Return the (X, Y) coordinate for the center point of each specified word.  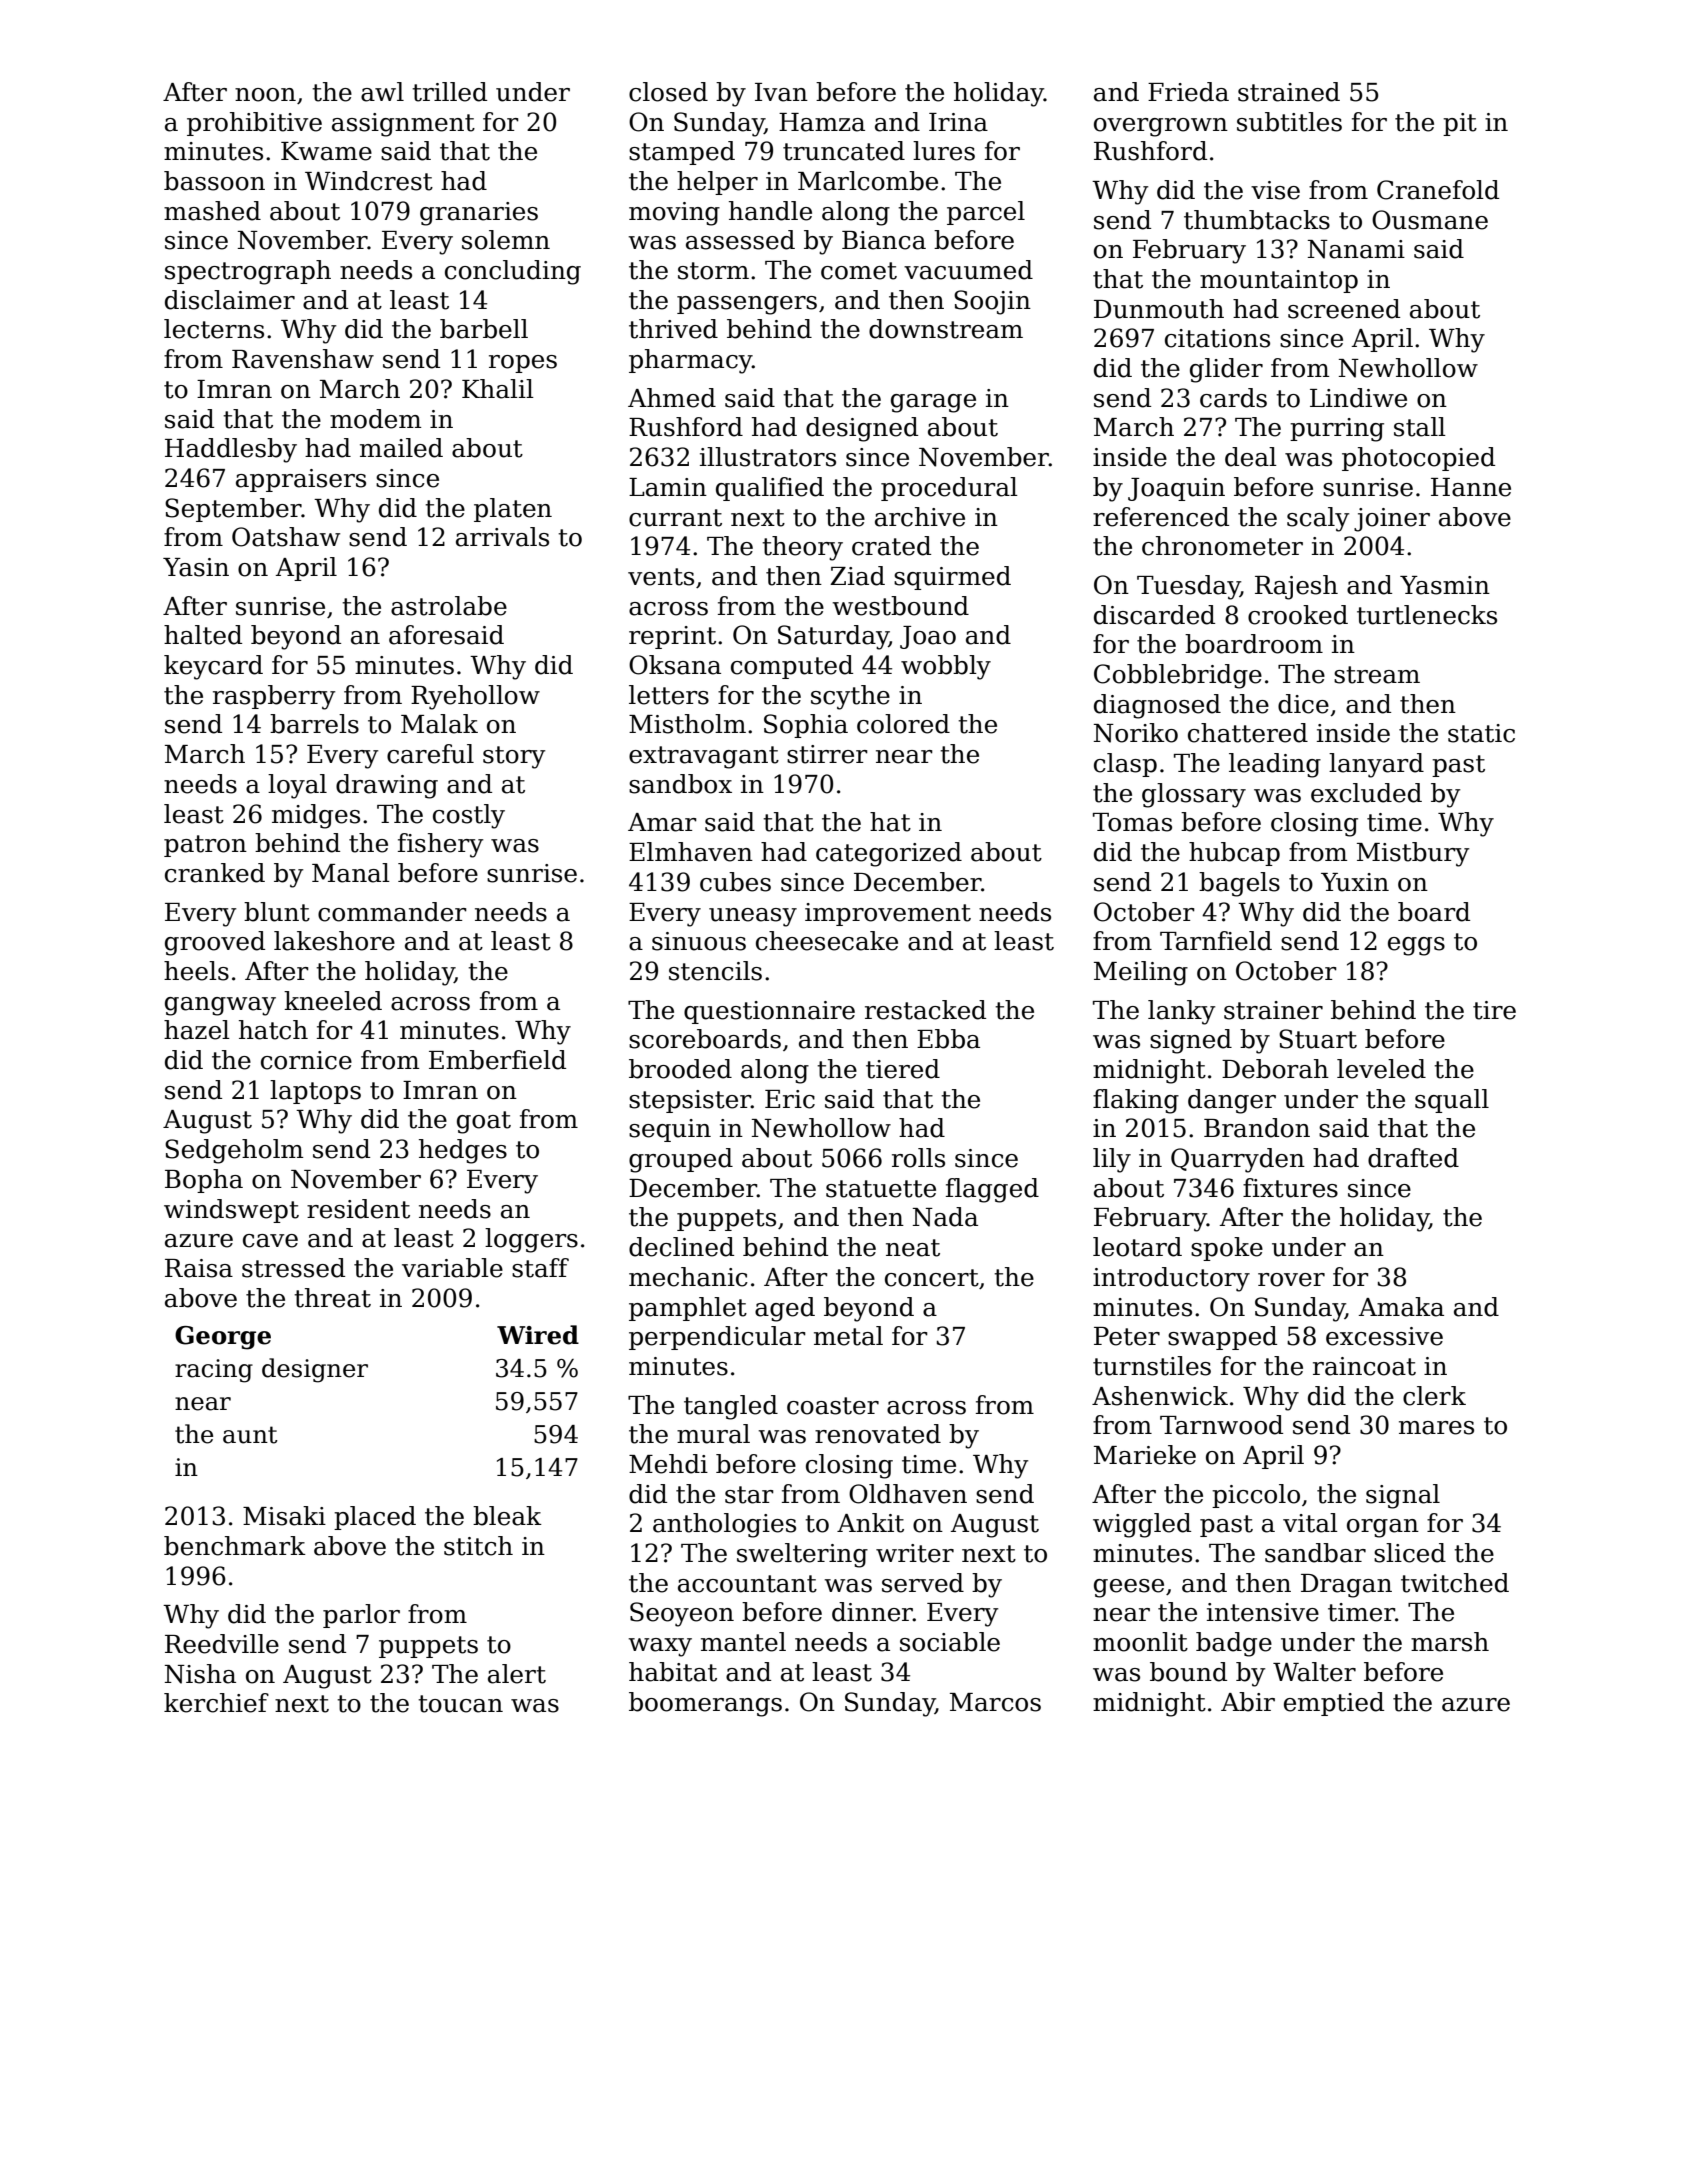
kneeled (333, 1001)
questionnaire (769, 1012)
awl (382, 92)
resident (358, 1209)
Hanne (1471, 487)
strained (1289, 92)
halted (203, 635)
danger (1232, 1101)
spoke (1227, 1249)
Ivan (781, 92)
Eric (790, 1099)
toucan (460, 1704)
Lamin (668, 487)
